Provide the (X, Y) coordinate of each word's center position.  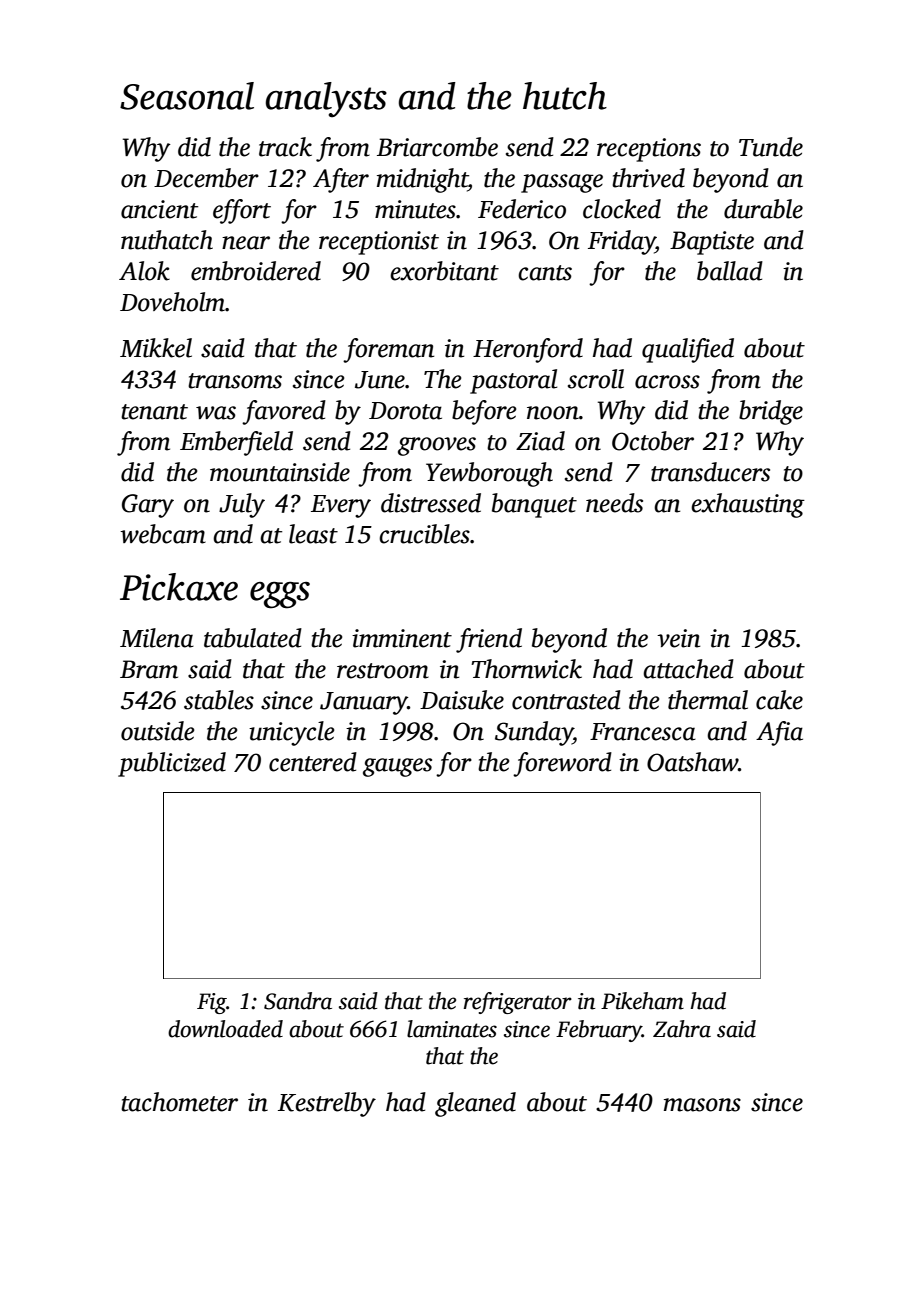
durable (763, 209)
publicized (172, 764)
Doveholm (172, 302)
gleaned (475, 1104)
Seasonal (187, 96)
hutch (565, 96)
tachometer (179, 1102)
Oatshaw (692, 762)
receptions (649, 150)
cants (545, 273)
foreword (562, 764)
